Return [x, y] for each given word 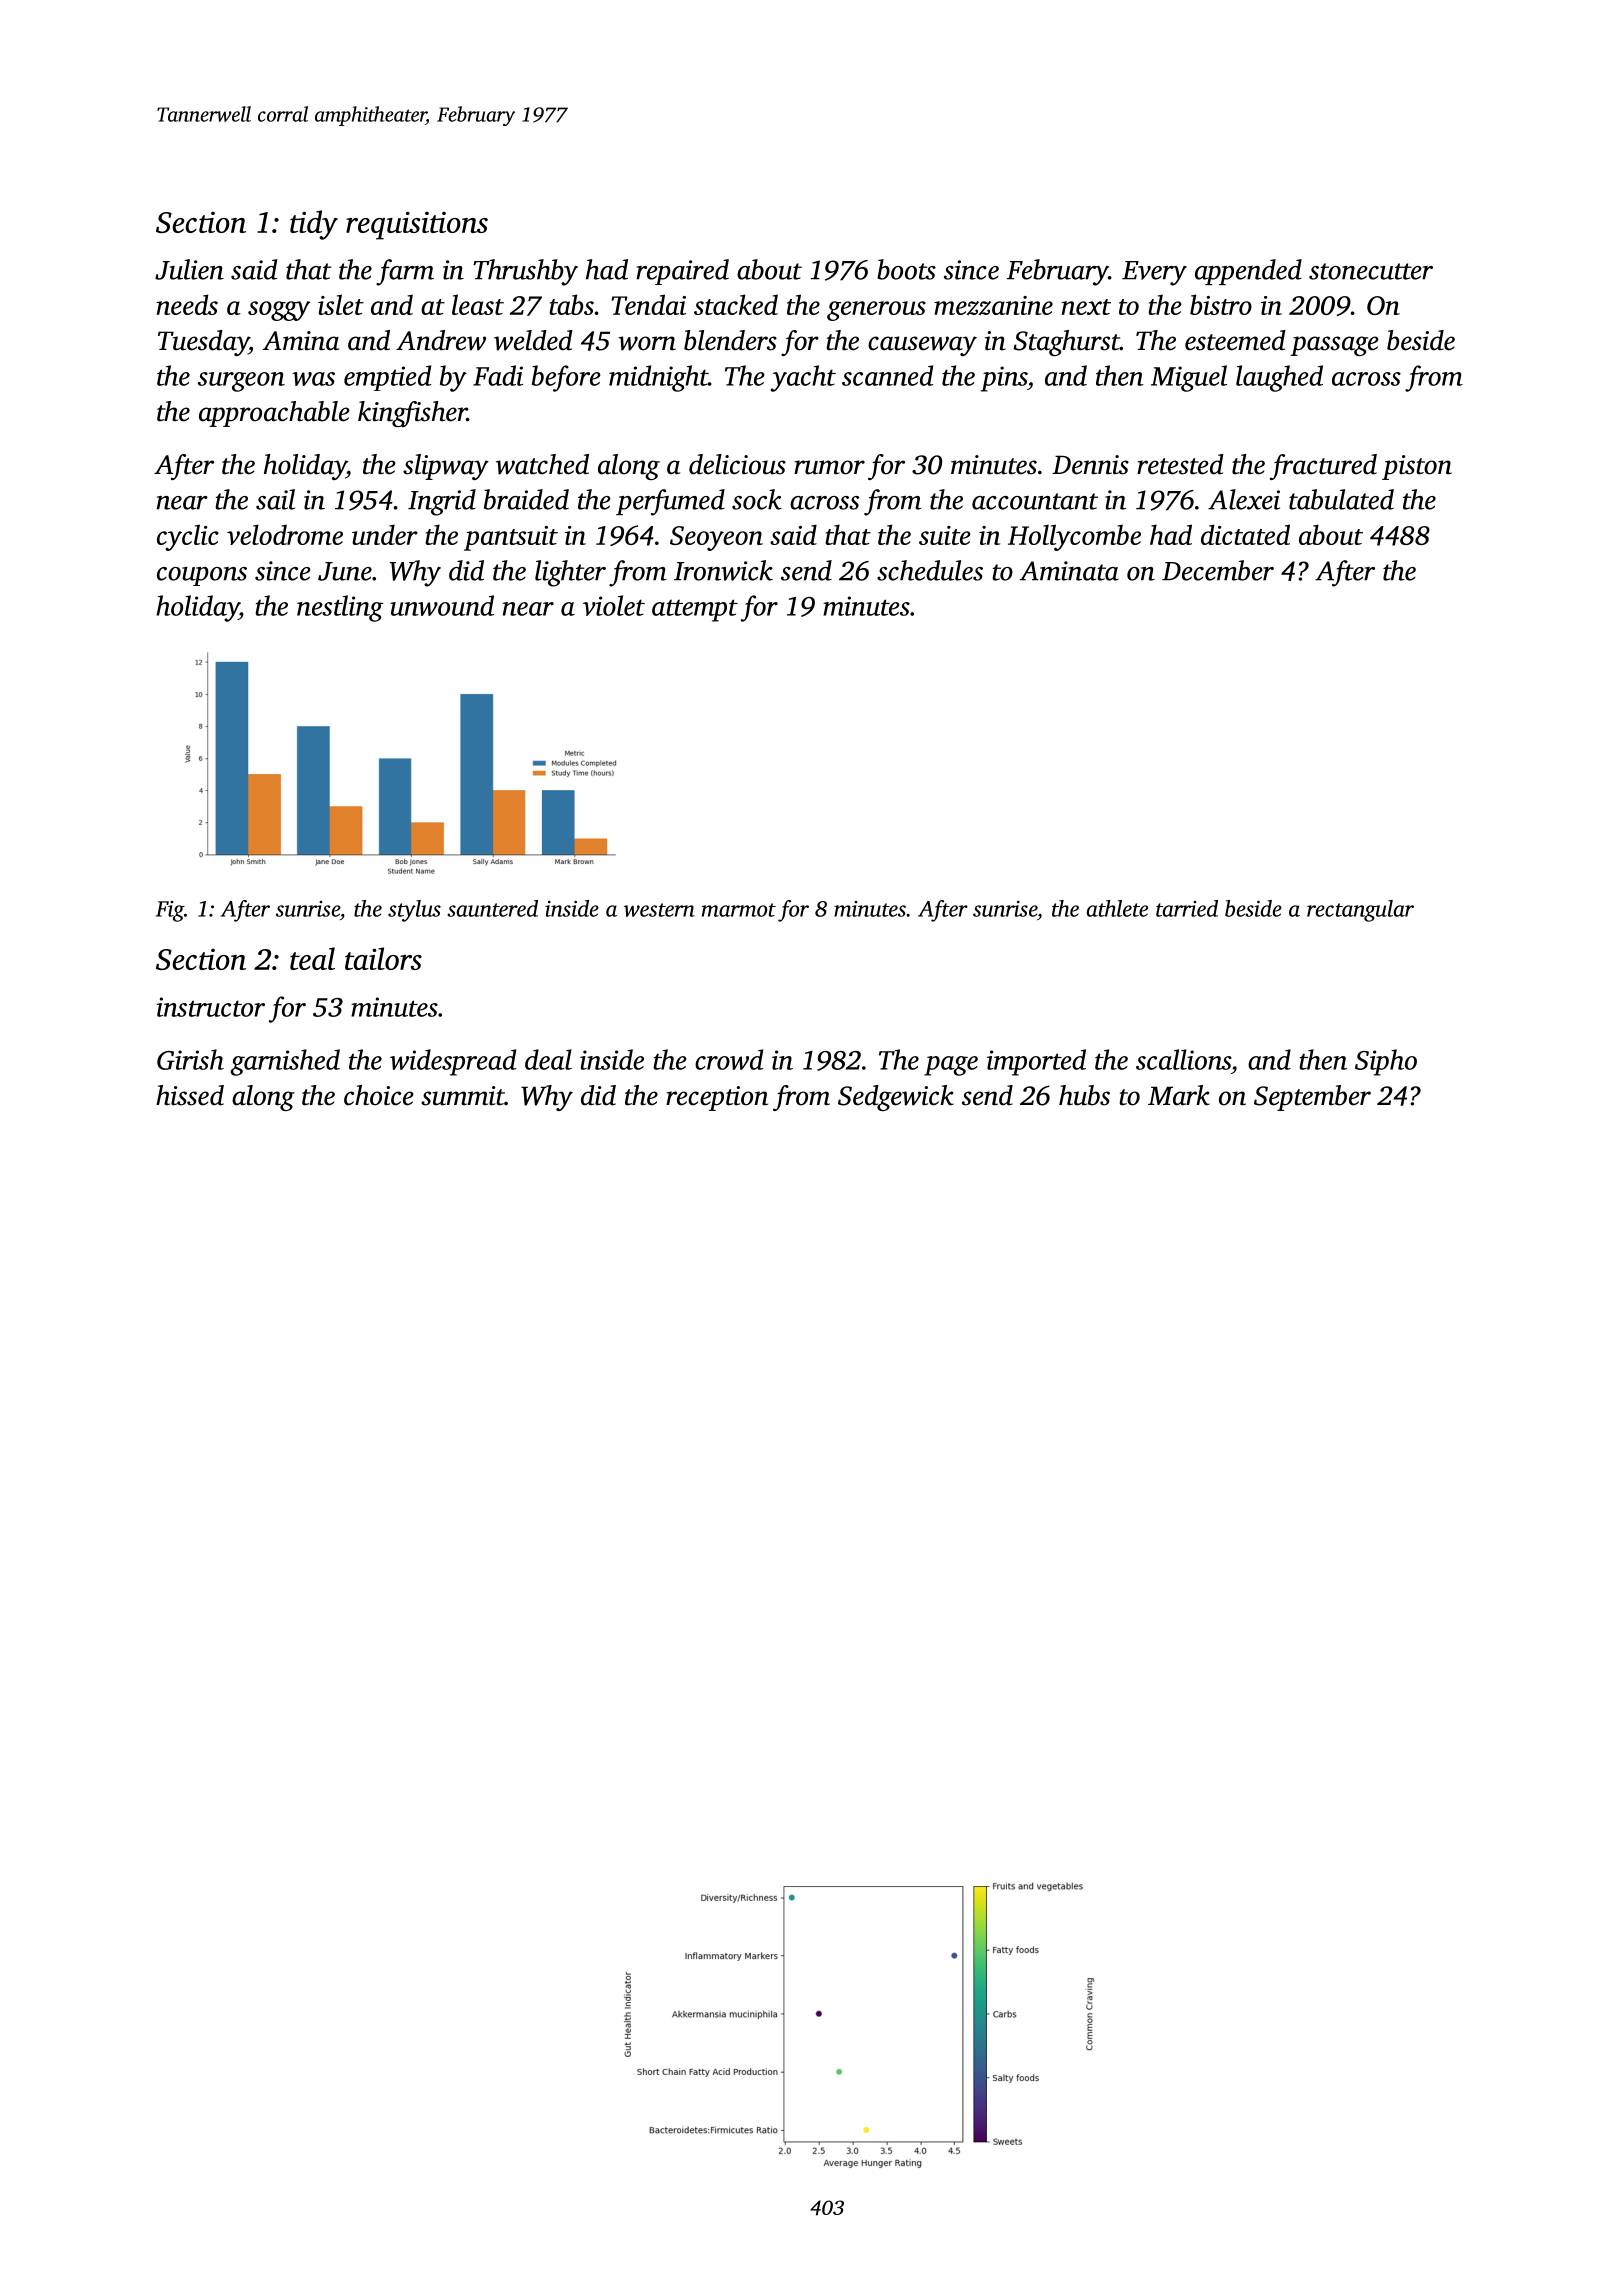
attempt [695, 610]
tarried [1187, 908]
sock [757, 499]
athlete [1117, 908]
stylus [414, 911]
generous [876, 311]
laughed [1279, 378]
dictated [1245, 534]
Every [1154, 273]
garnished [285, 1062]
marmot [739, 910]
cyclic [188, 537]
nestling [340, 608]
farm [405, 272]
